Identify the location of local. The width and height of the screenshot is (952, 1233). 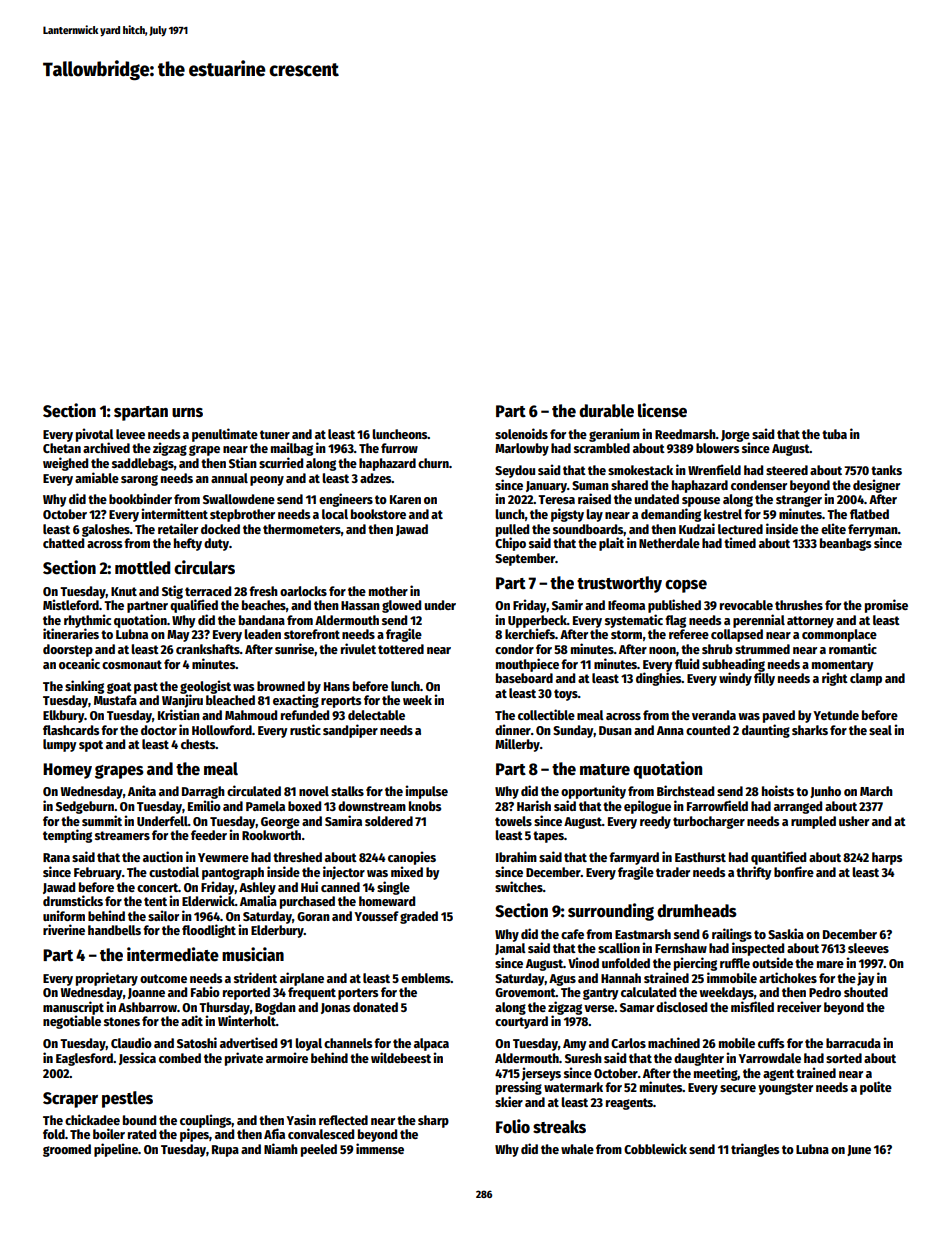
(335, 514).
